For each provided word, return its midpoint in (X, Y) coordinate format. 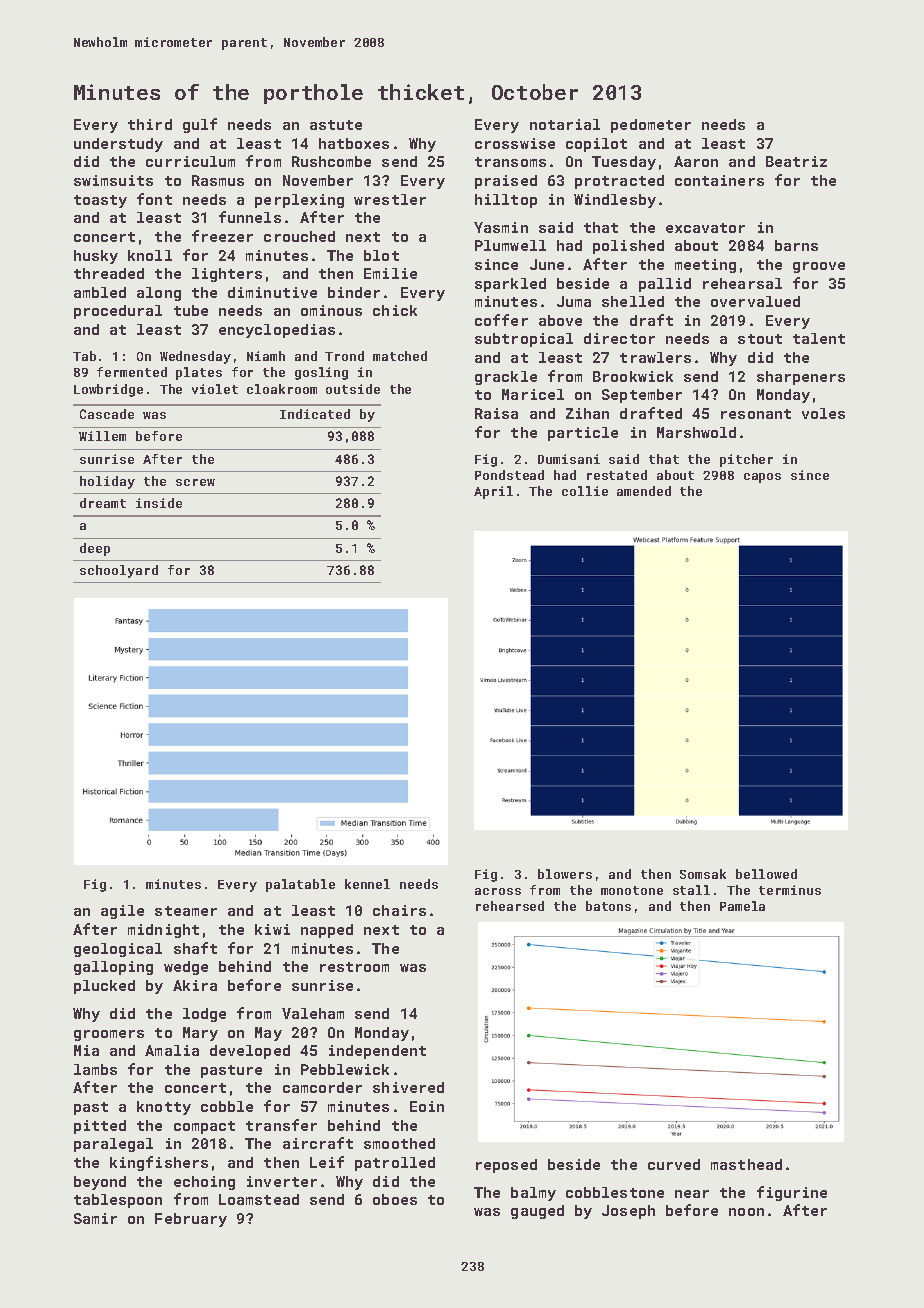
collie (585, 491)
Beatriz (796, 161)
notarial (565, 124)
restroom (354, 967)
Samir (95, 1218)
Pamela (742, 906)
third (150, 124)
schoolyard (119, 571)
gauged (537, 1212)
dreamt (103, 503)
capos (762, 478)
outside (353, 389)
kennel (367, 884)
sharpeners (801, 378)
